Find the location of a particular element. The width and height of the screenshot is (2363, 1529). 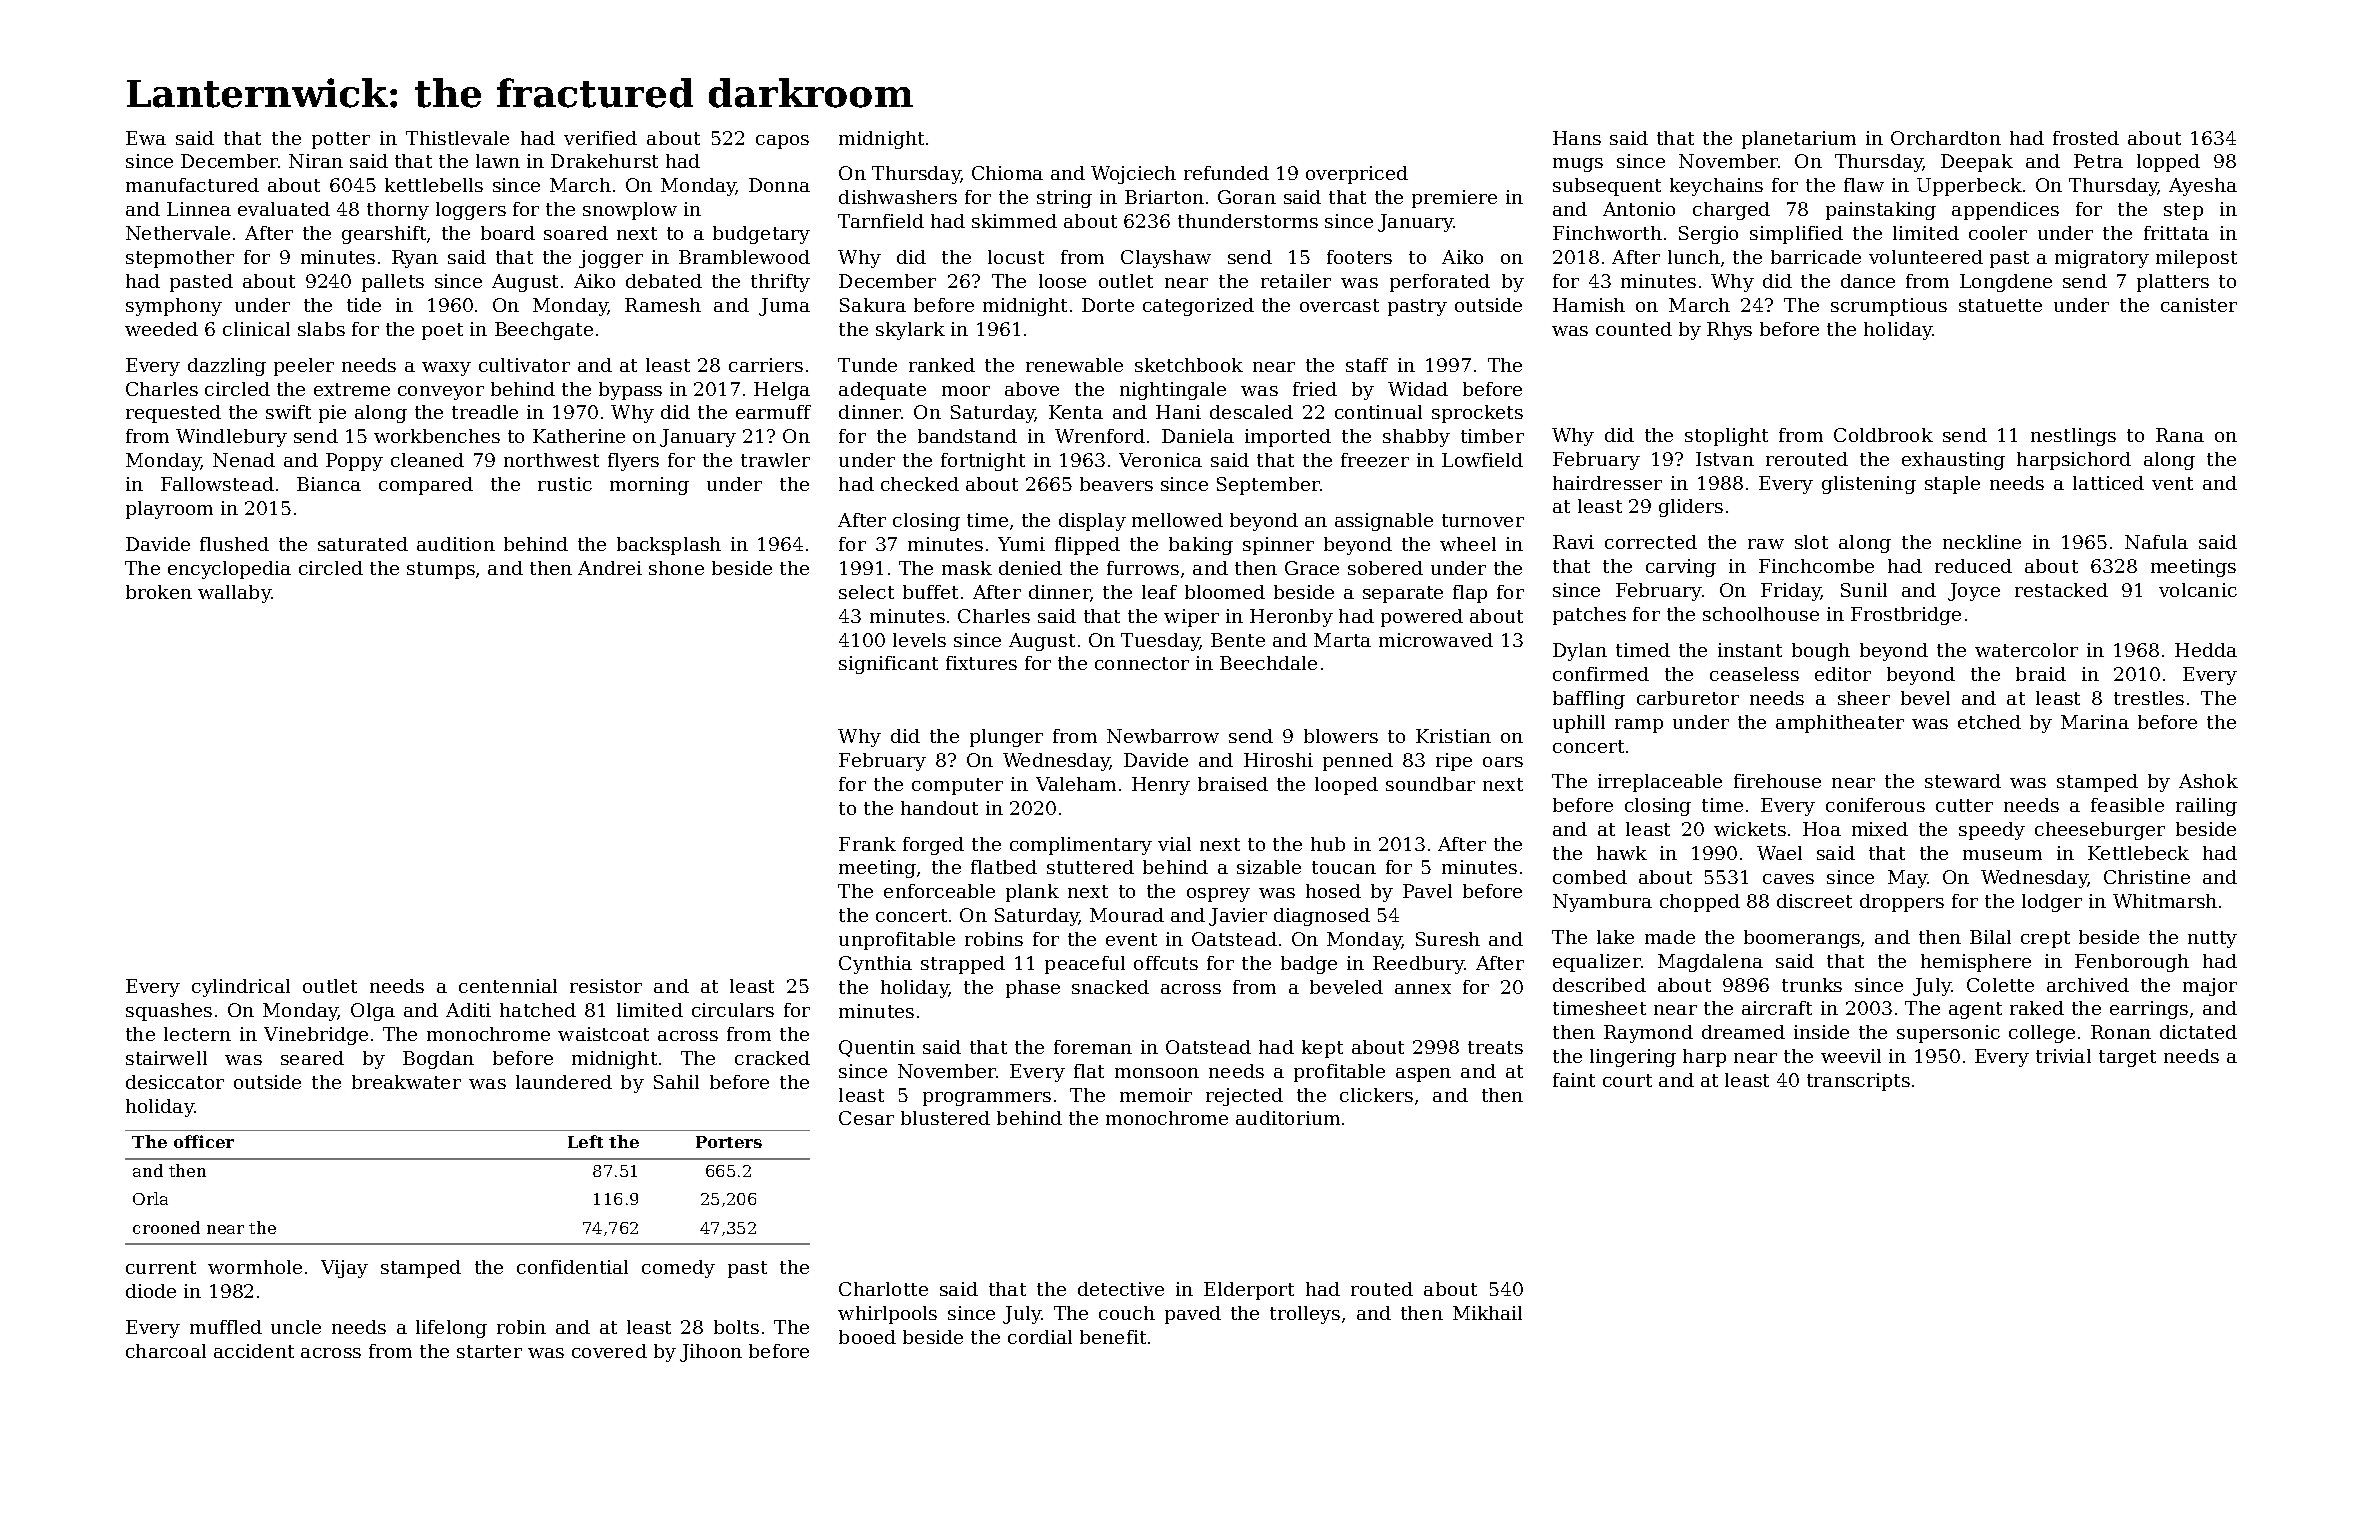

covered is located at coordinates (609, 1351).
